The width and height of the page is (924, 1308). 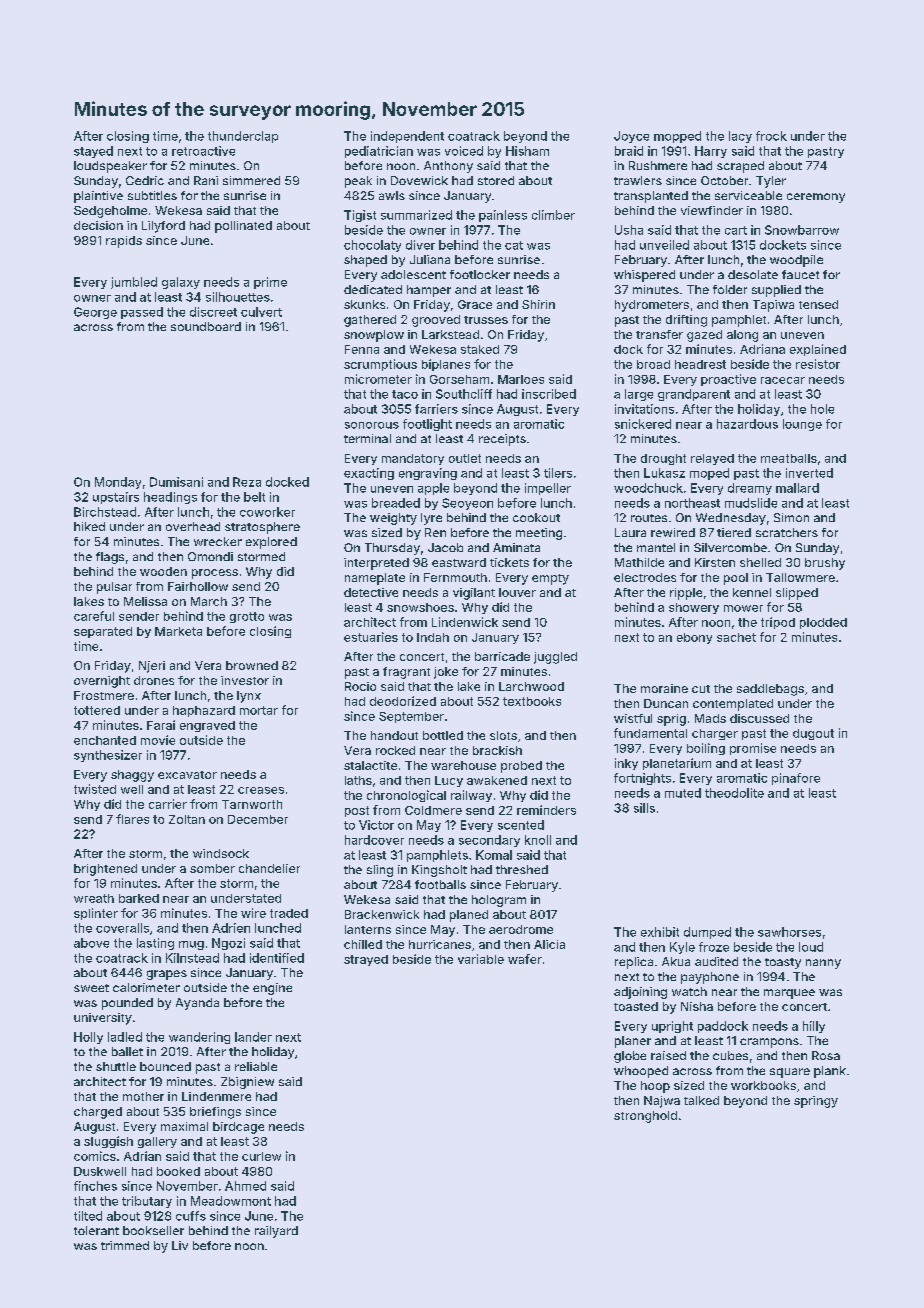 I want to click on brightened, so click(x=105, y=870).
